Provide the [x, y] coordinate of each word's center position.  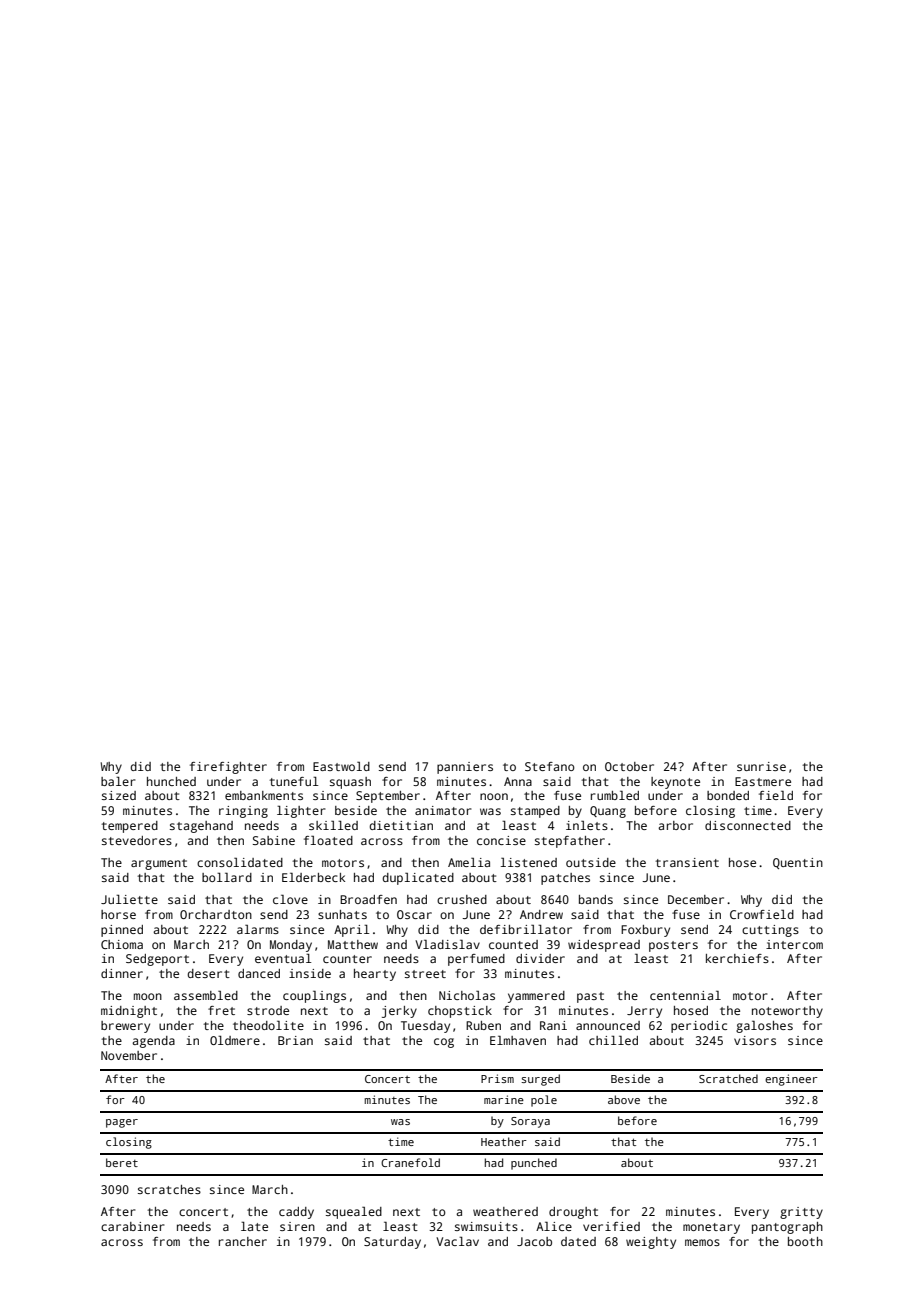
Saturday [392, 1243]
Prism [497, 1078]
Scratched [728, 1078]
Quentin [798, 863]
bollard [227, 877]
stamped [535, 812]
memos [702, 1242]
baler [118, 781]
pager [122, 1123]
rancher [243, 1241]
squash [350, 783]
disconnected [748, 825]
